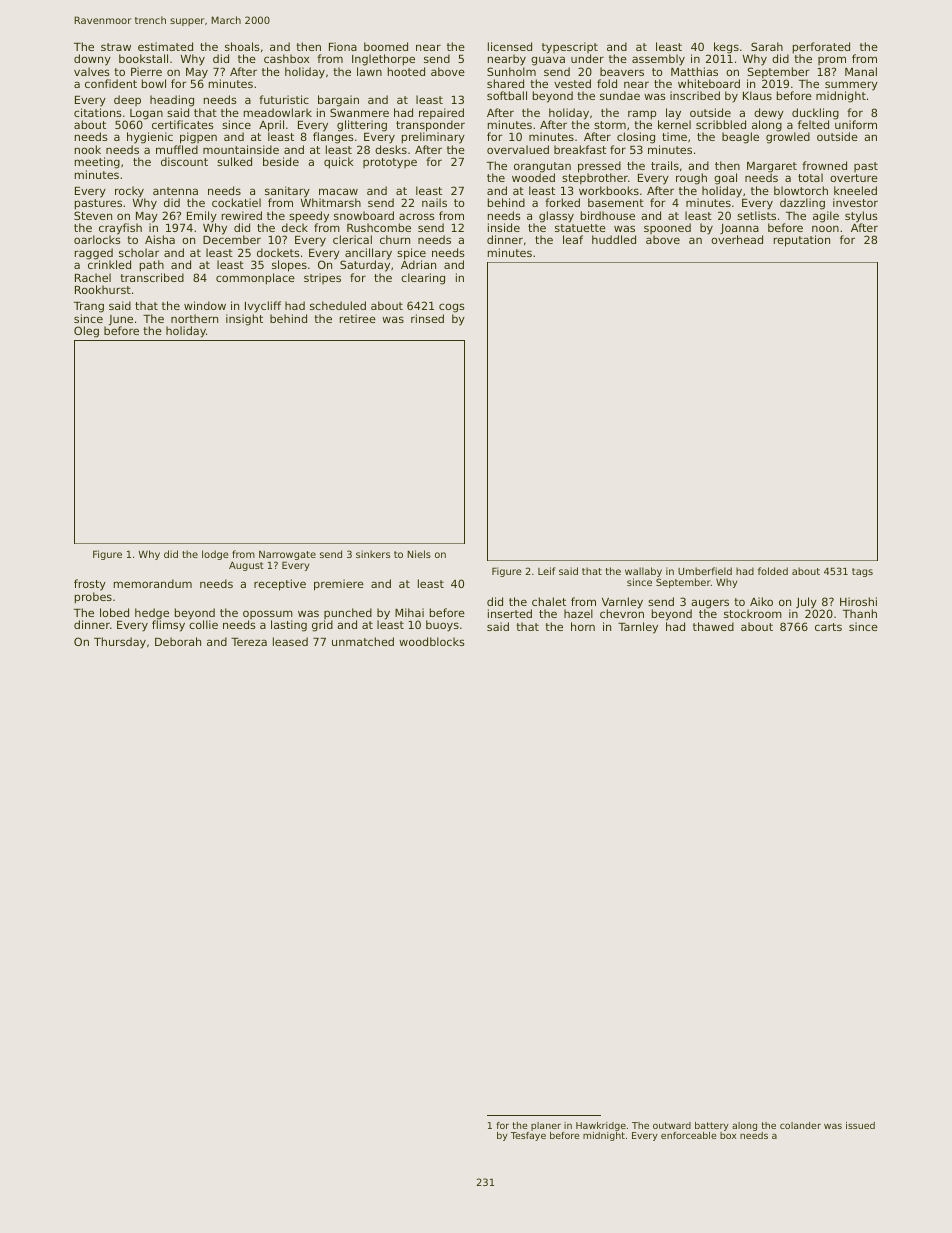  Describe the element at coordinates (713, 626) in the screenshot. I see `thawed` at that location.
